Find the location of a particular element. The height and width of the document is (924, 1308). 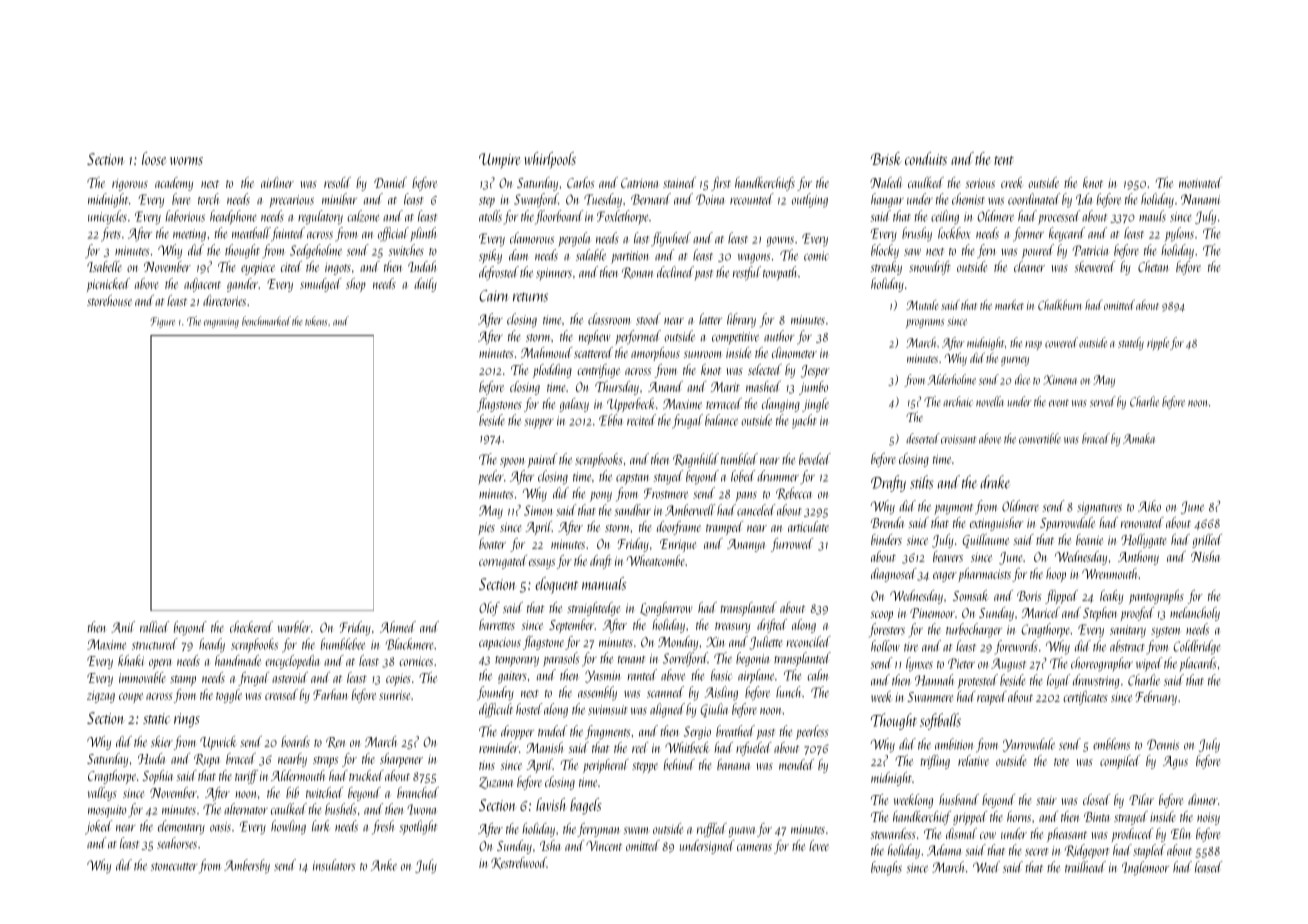

joked is located at coordinates (99, 827).
